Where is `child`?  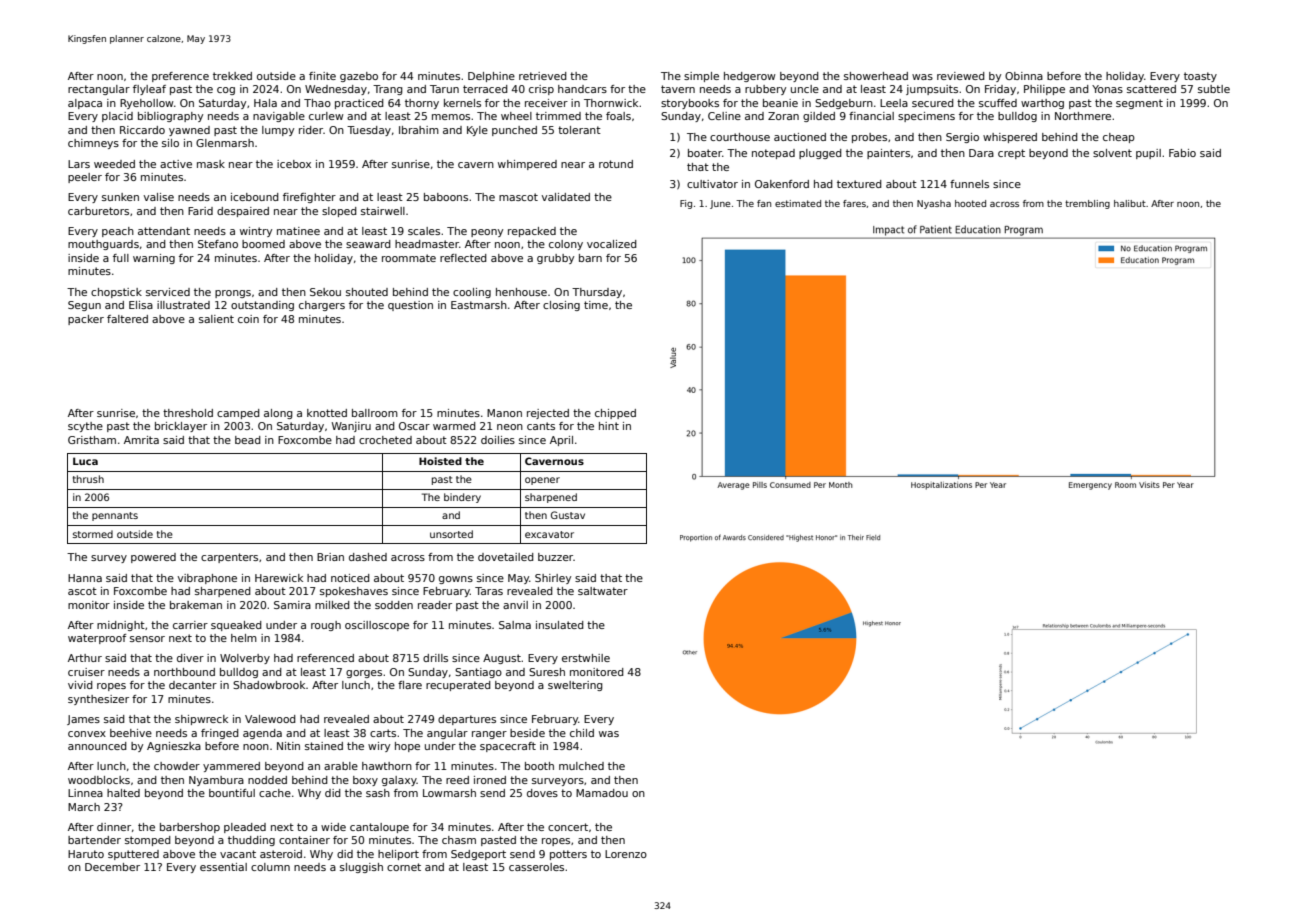
child is located at coordinates (582, 733).
